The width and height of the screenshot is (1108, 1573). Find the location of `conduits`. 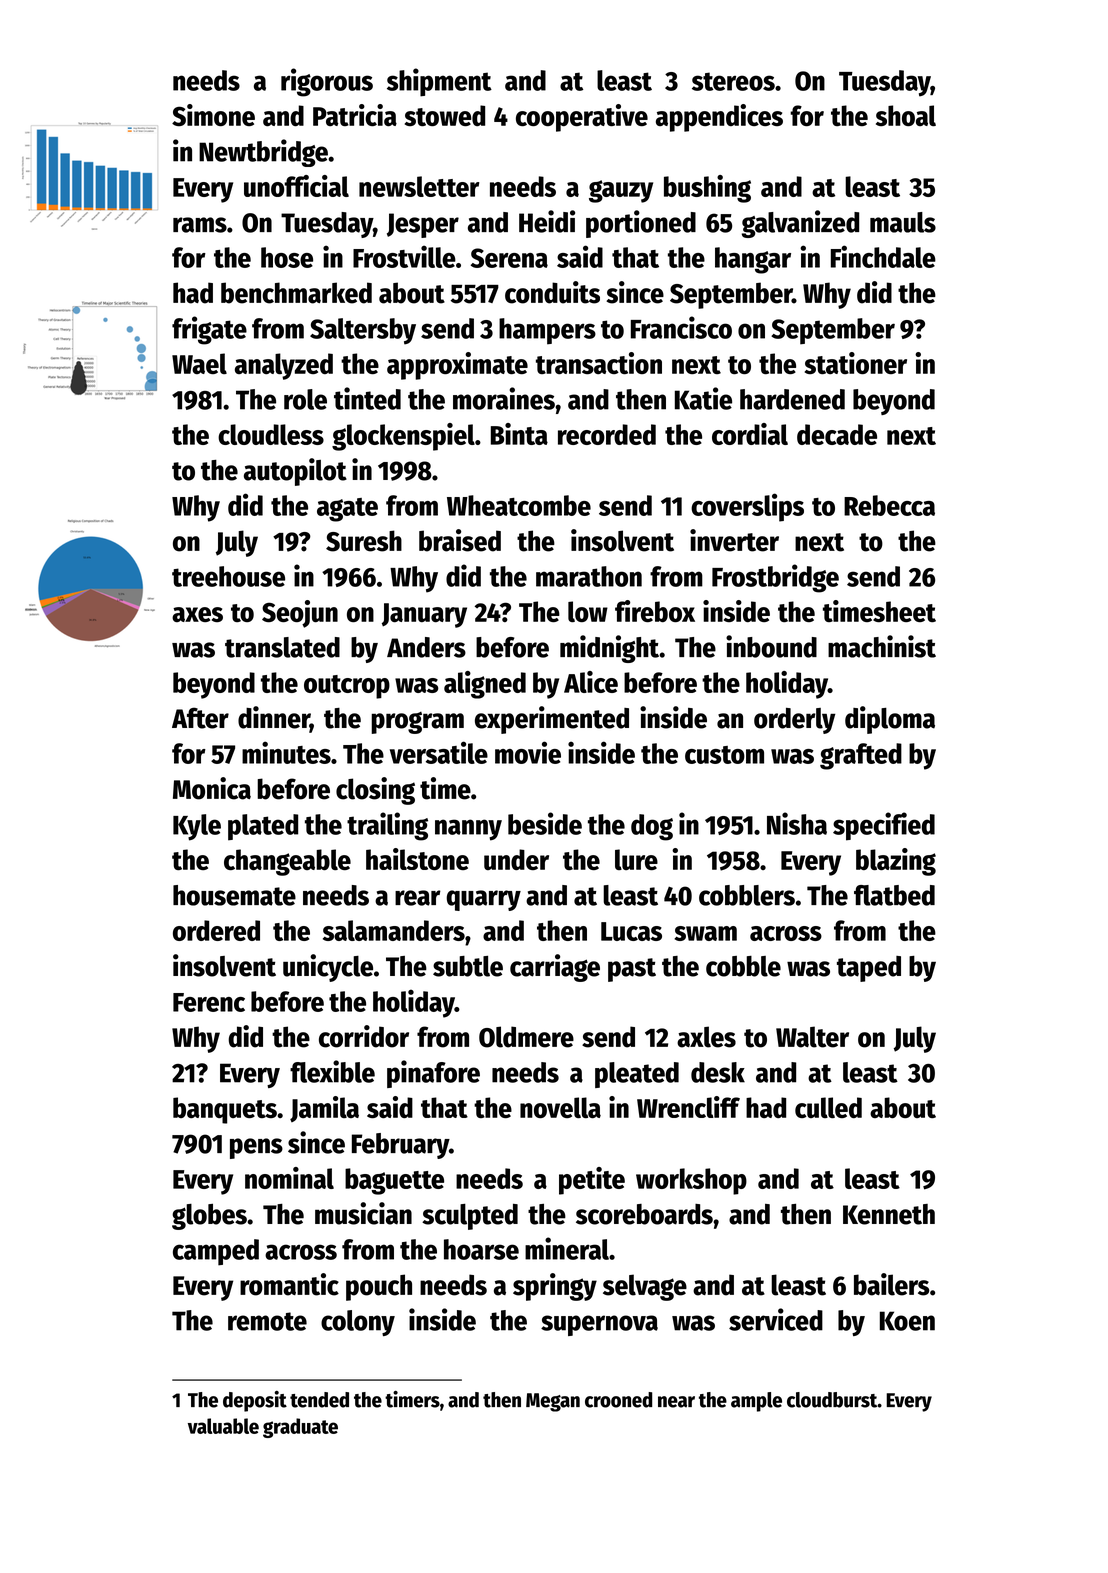

conduits is located at coordinates (552, 292).
